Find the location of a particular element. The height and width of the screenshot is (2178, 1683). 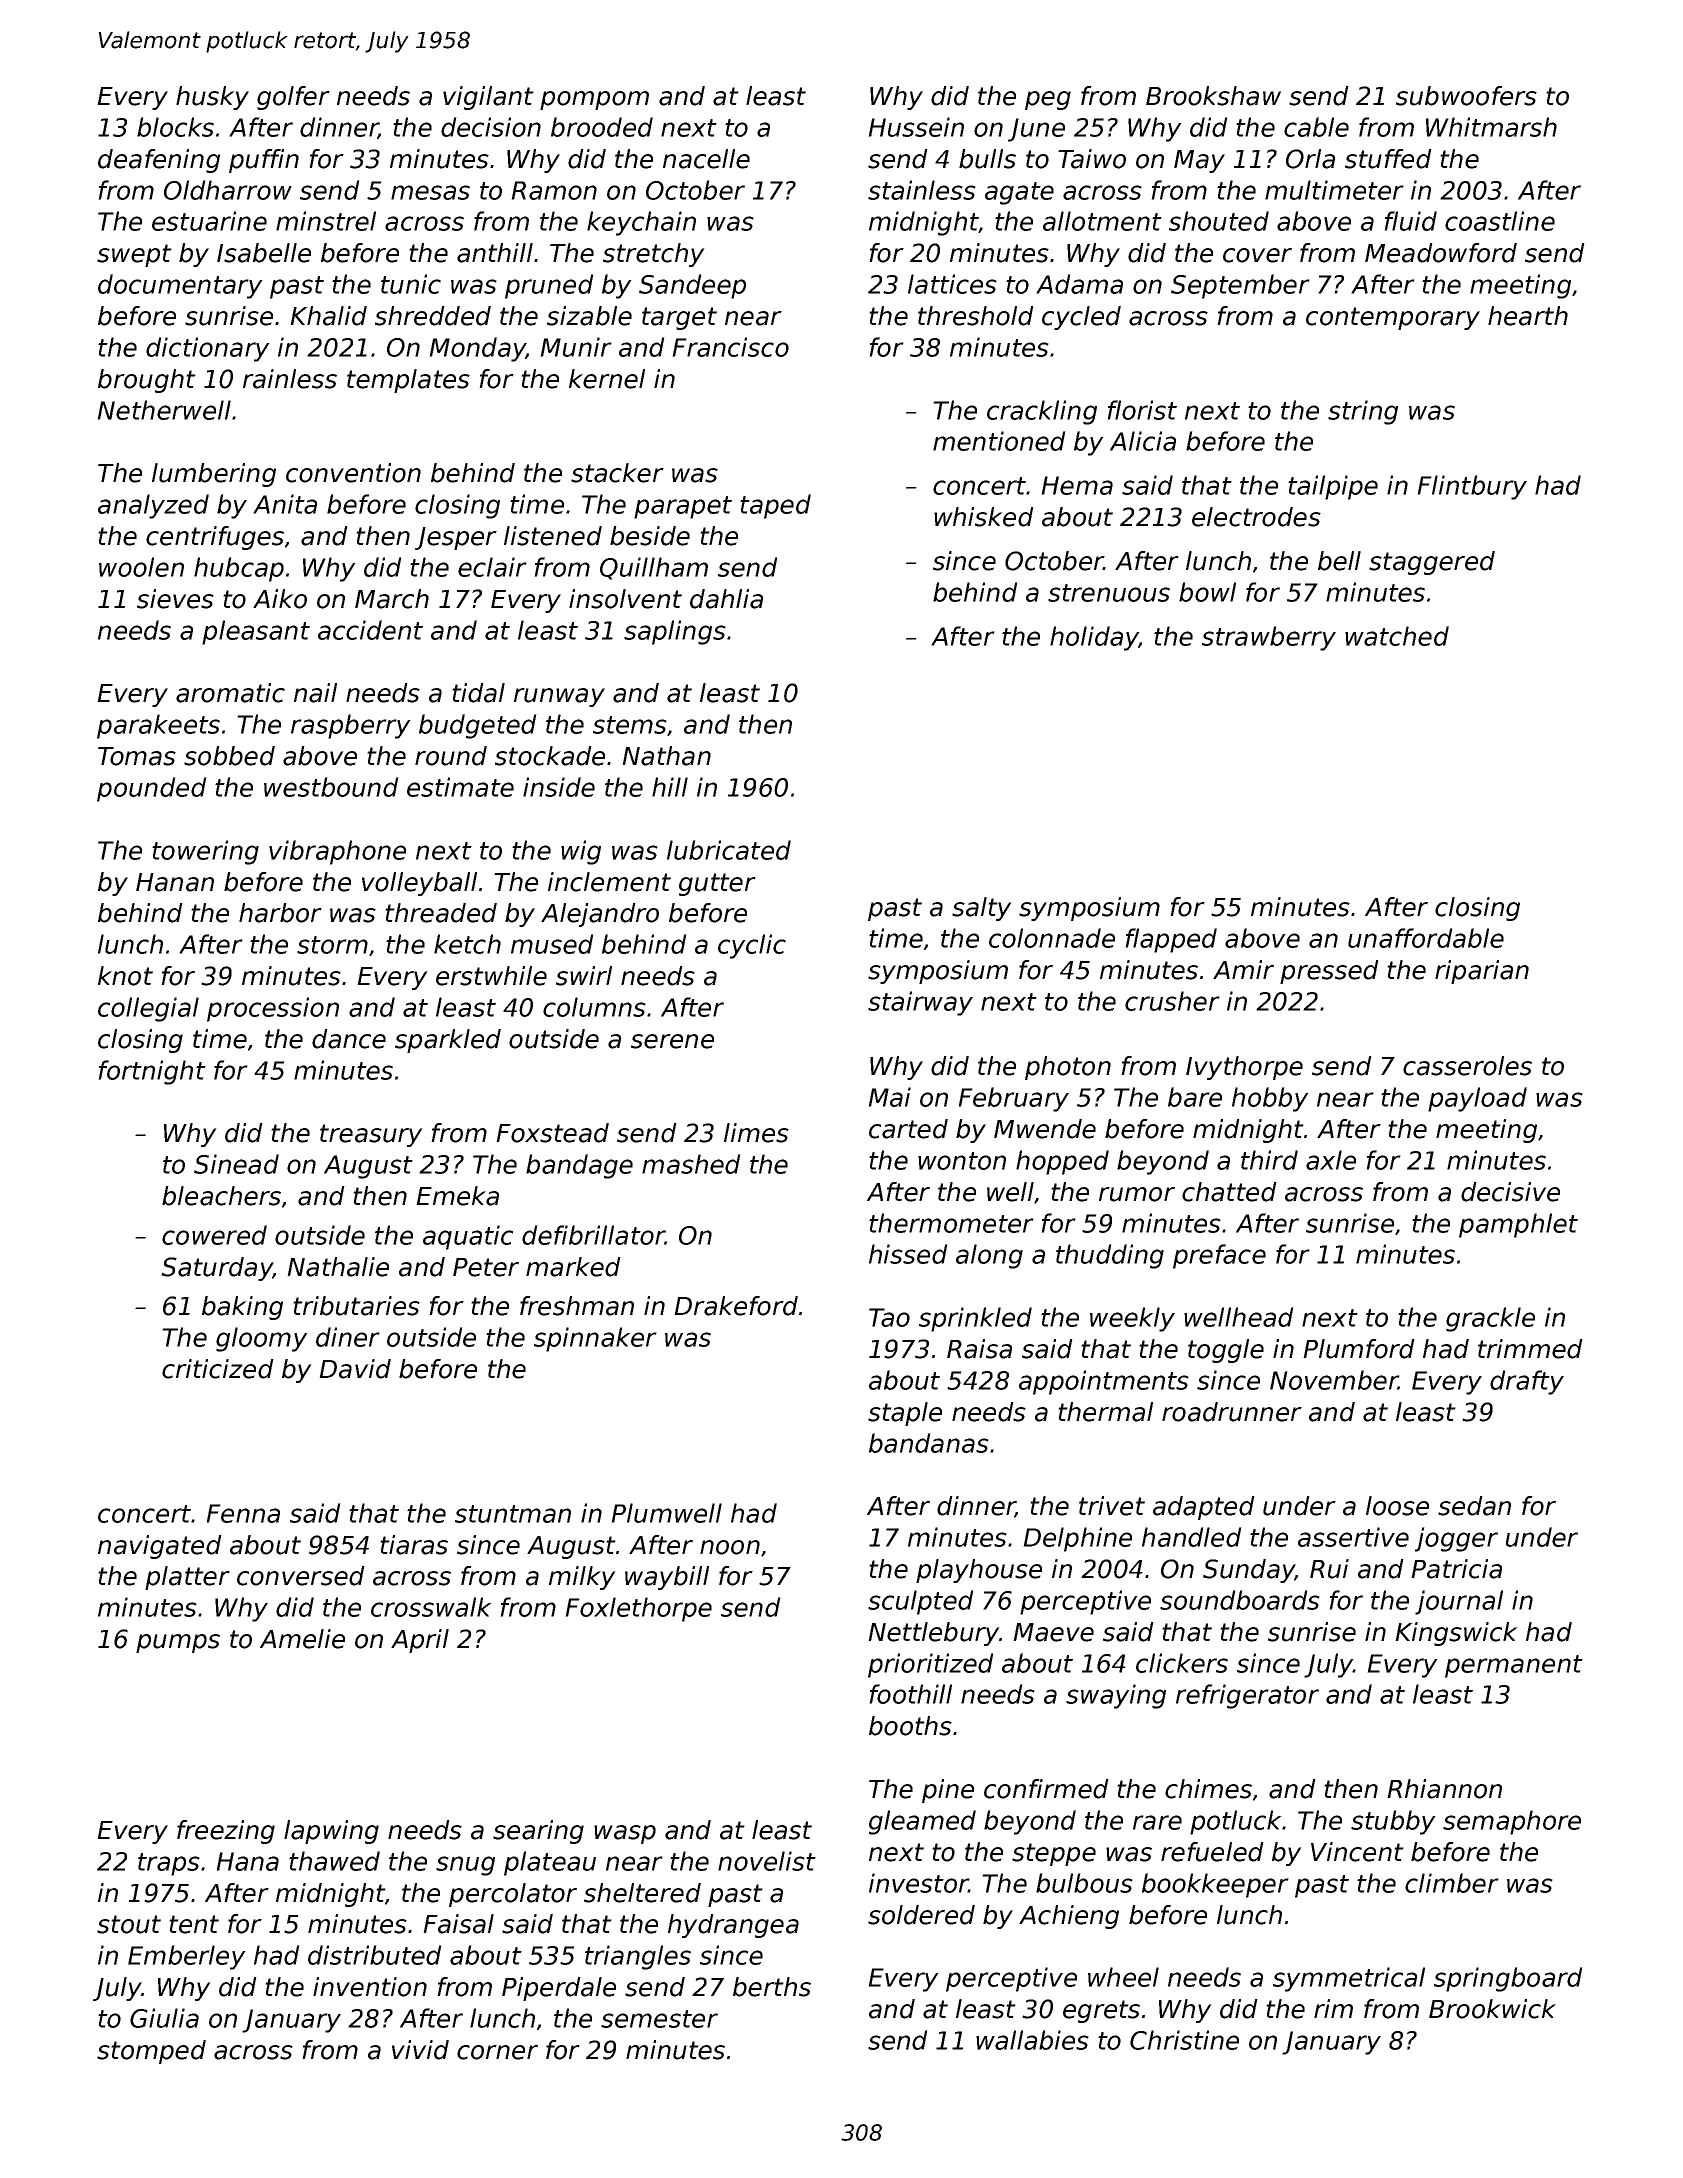

vivid is located at coordinates (420, 2050).
